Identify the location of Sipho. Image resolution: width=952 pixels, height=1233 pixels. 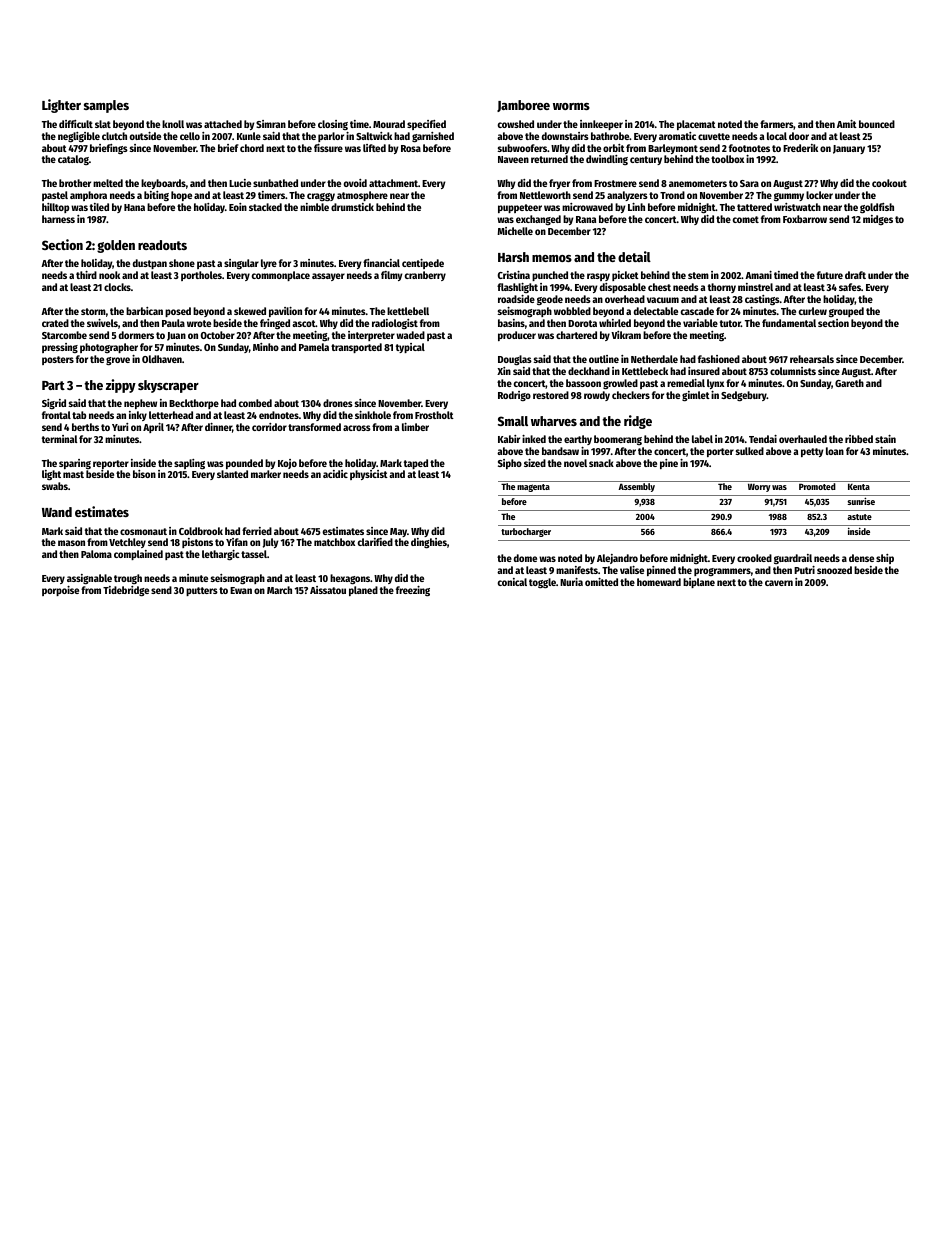
(510, 464).
